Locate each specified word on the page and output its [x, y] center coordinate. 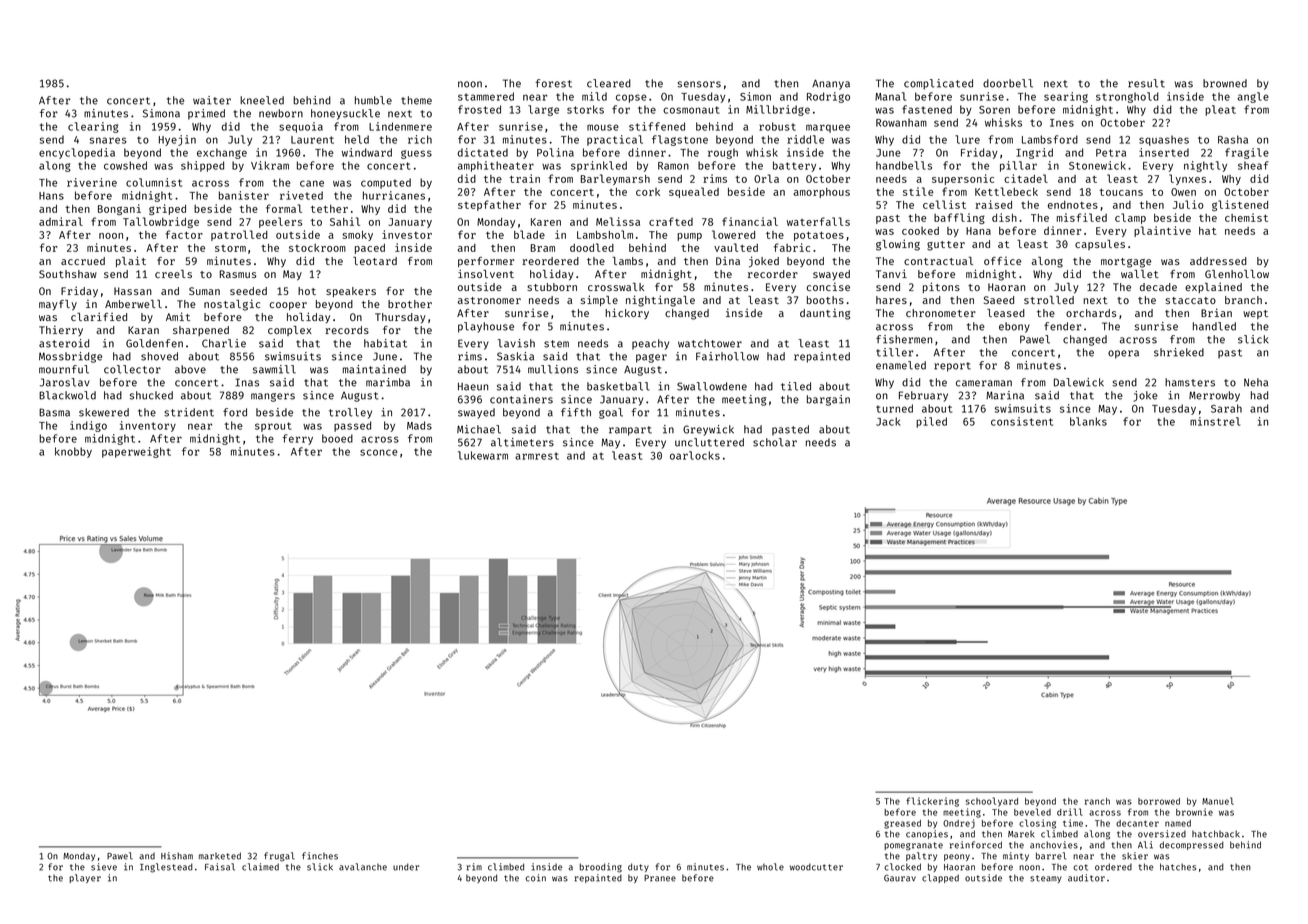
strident [189, 412]
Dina [728, 261]
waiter [212, 100]
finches [320, 856]
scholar [775, 442]
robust [777, 126]
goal [611, 413]
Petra [1111, 153]
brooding [601, 868]
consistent [1022, 421]
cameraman [984, 383]
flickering [932, 802]
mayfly [58, 305]
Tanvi [891, 273]
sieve [104, 867]
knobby [73, 452]
